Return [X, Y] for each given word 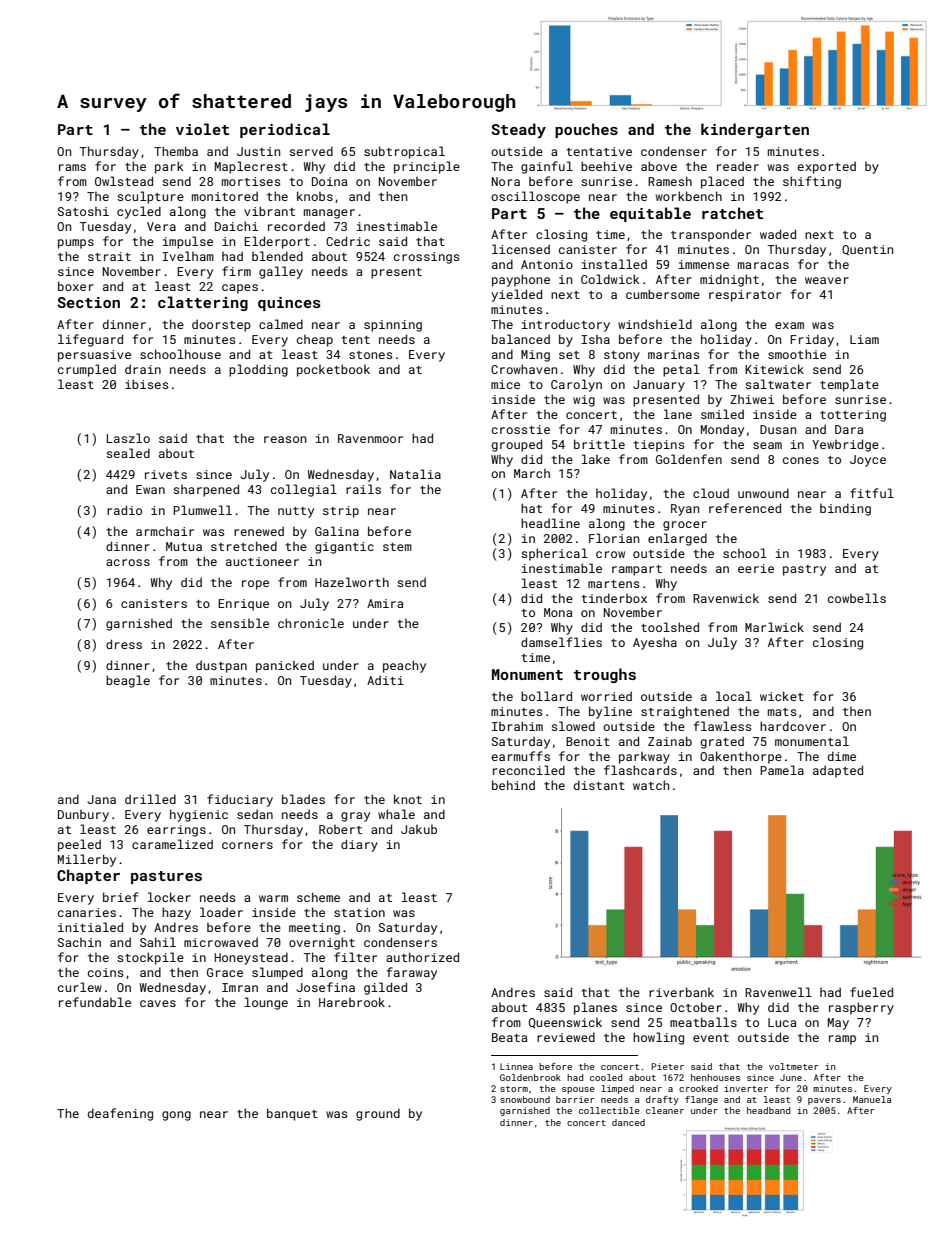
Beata [509, 1037]
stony [622, 356]
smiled [722, 414]
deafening [120, 1114]
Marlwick [774, 627]
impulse [188, 242]
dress [124, 644]
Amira [385, 603]
